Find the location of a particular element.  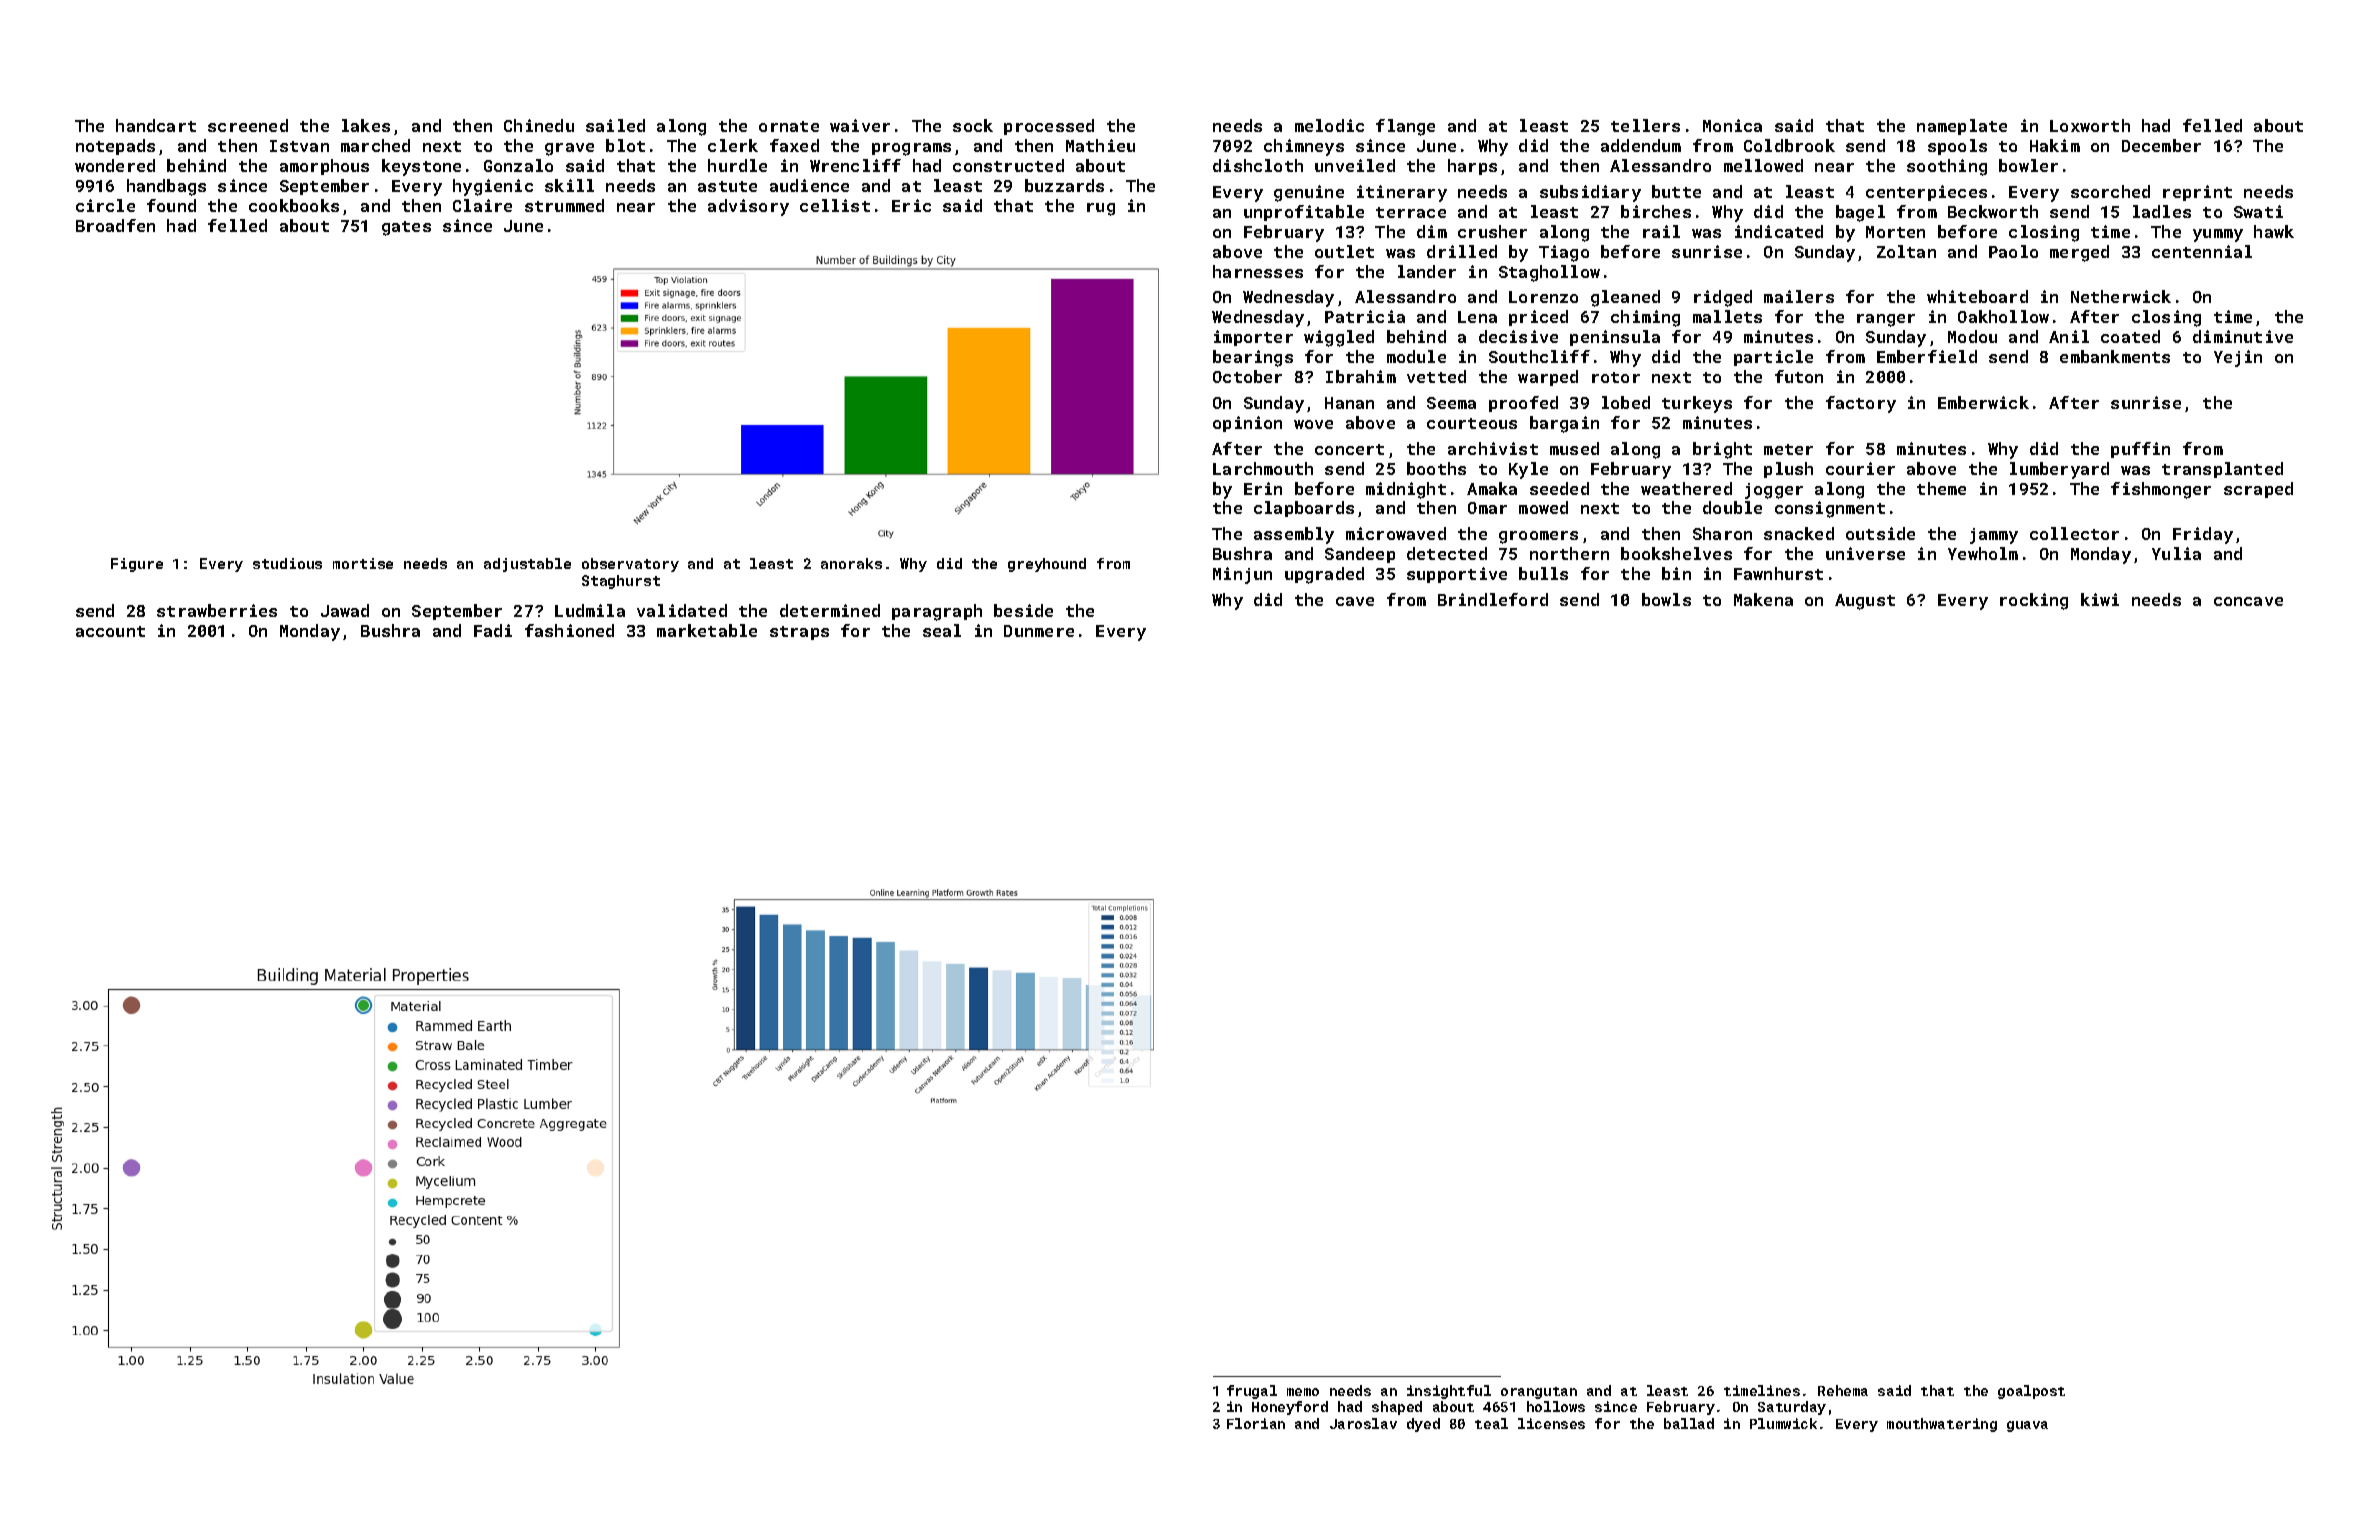

memo is located at coordinates (1303, 1392).
